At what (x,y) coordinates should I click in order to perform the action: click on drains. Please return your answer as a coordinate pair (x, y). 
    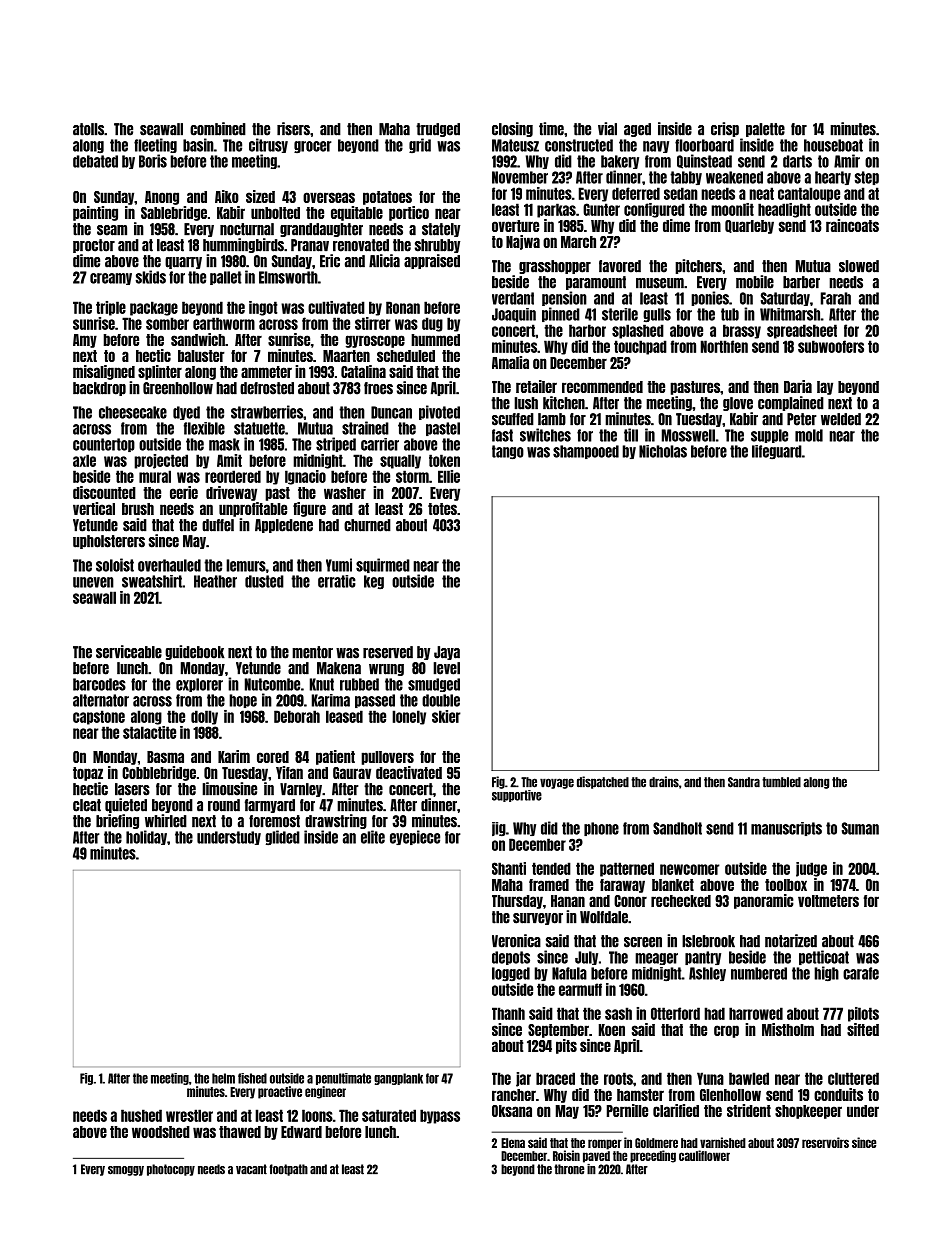
    Looking at the image, I should click on (664, 782).
